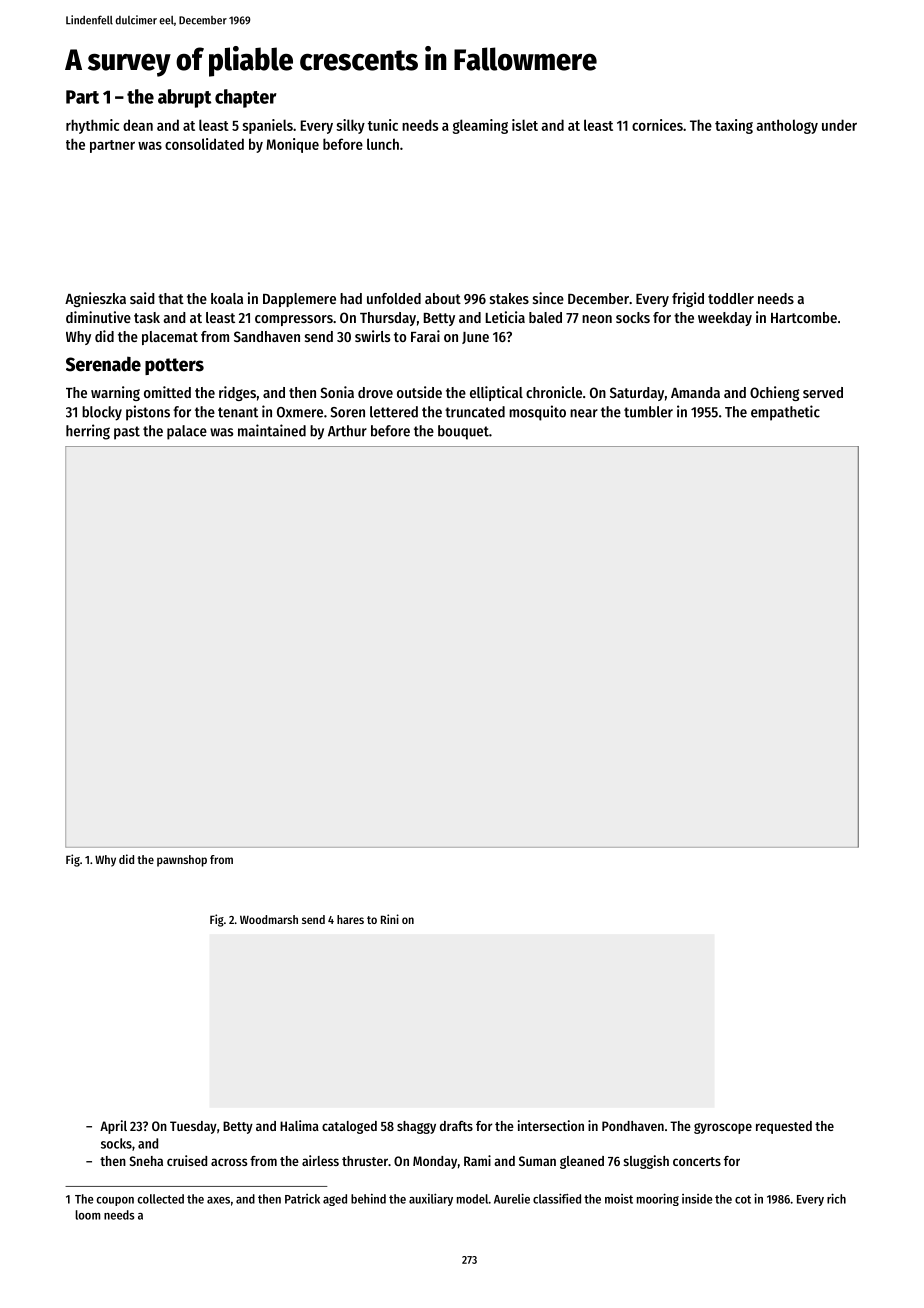 This image has width=924, height=1308. Describe the element at coordinates (246, 98) in the image. I see `chapter` at that location.
